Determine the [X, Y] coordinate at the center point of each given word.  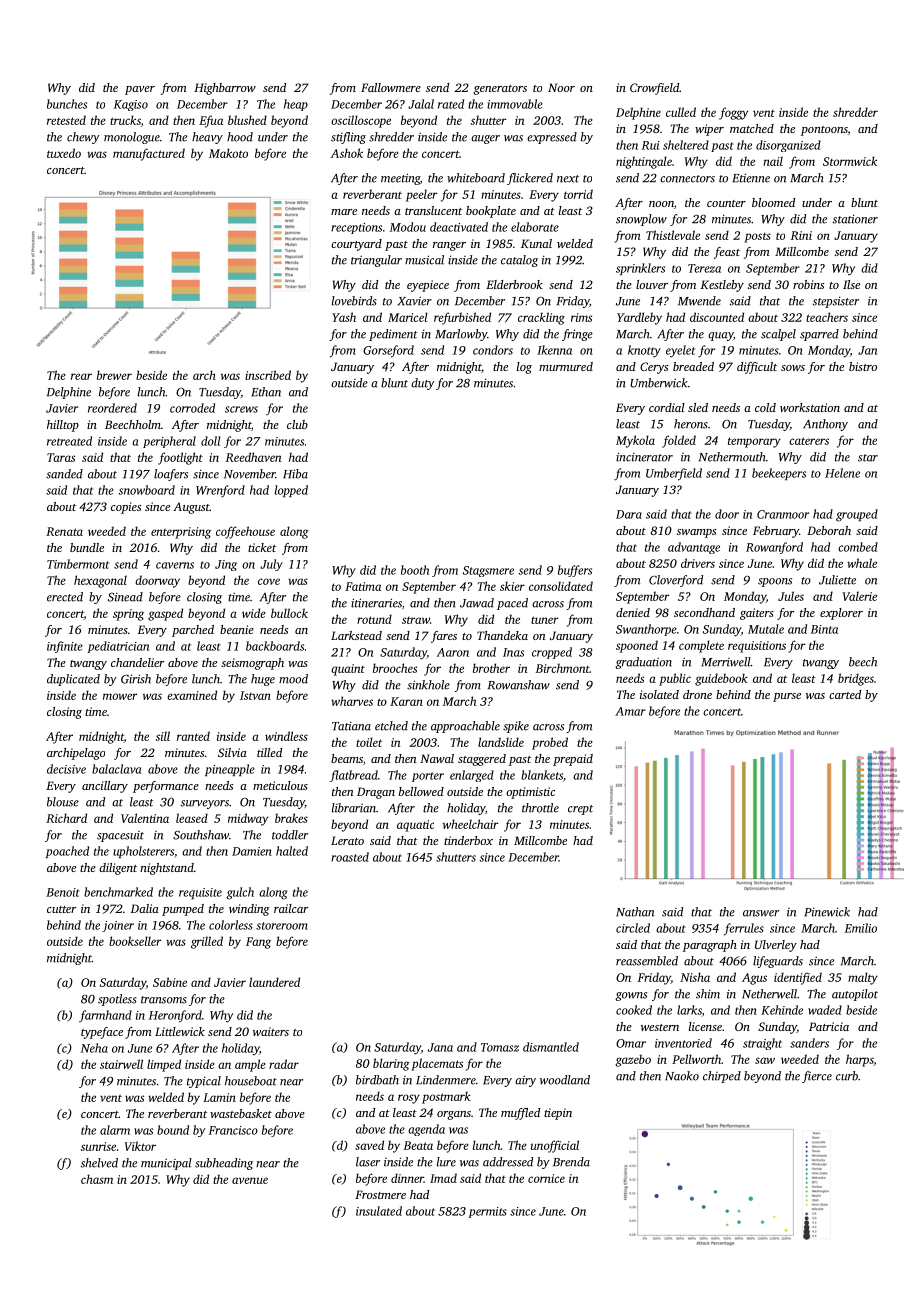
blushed [247, 120]
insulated [379, 1211]
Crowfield [654, 89]
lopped [291, 491]
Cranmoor [783, 514]
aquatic [415, 826]
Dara [629, 514]
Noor [561, 87]
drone [697, 694]
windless [286, 736]
